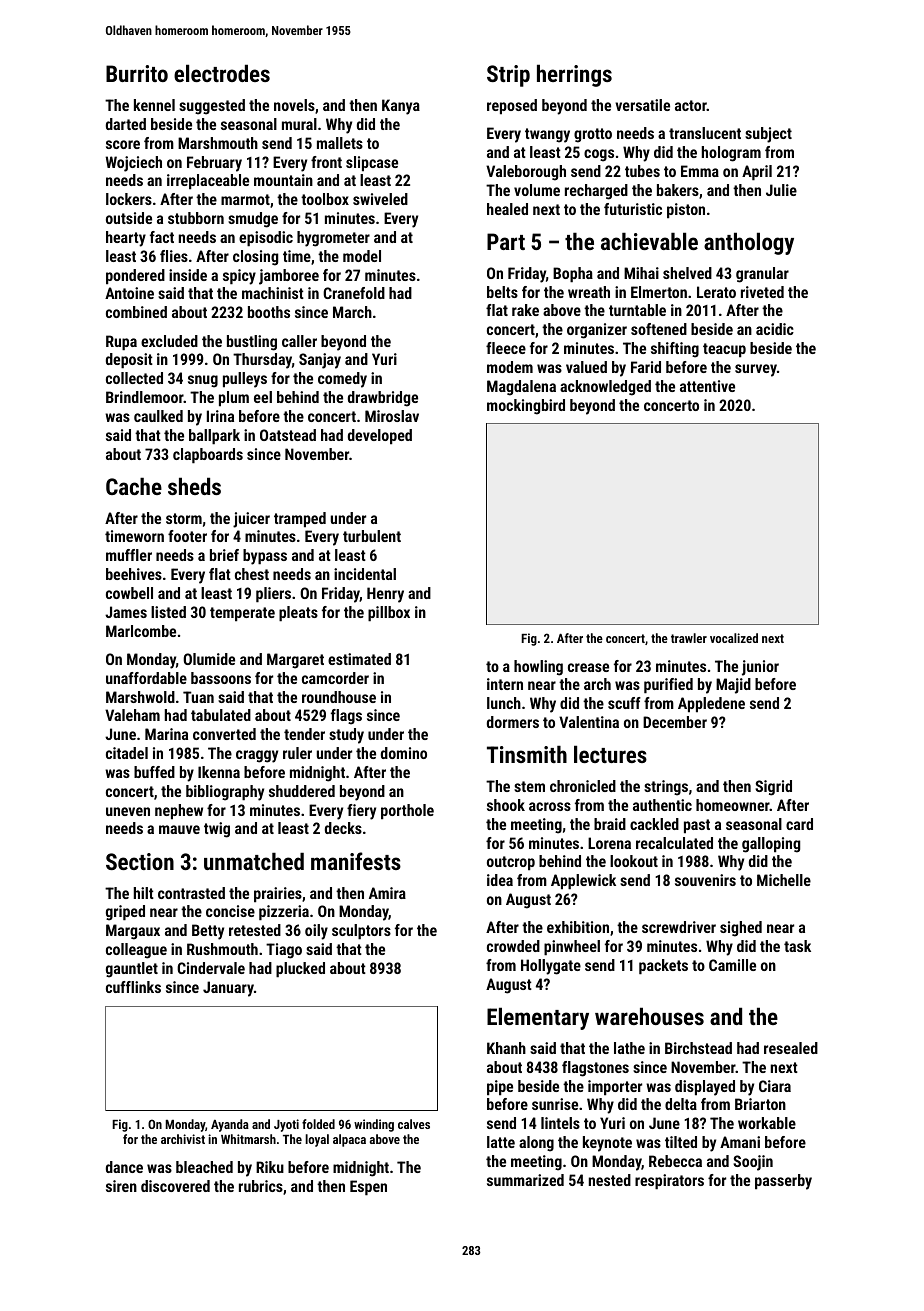 This screenshot has width=924, height=1311. Describe the element at coordinates (129, 199) in the screenshot. I see `lockers` at that location.
